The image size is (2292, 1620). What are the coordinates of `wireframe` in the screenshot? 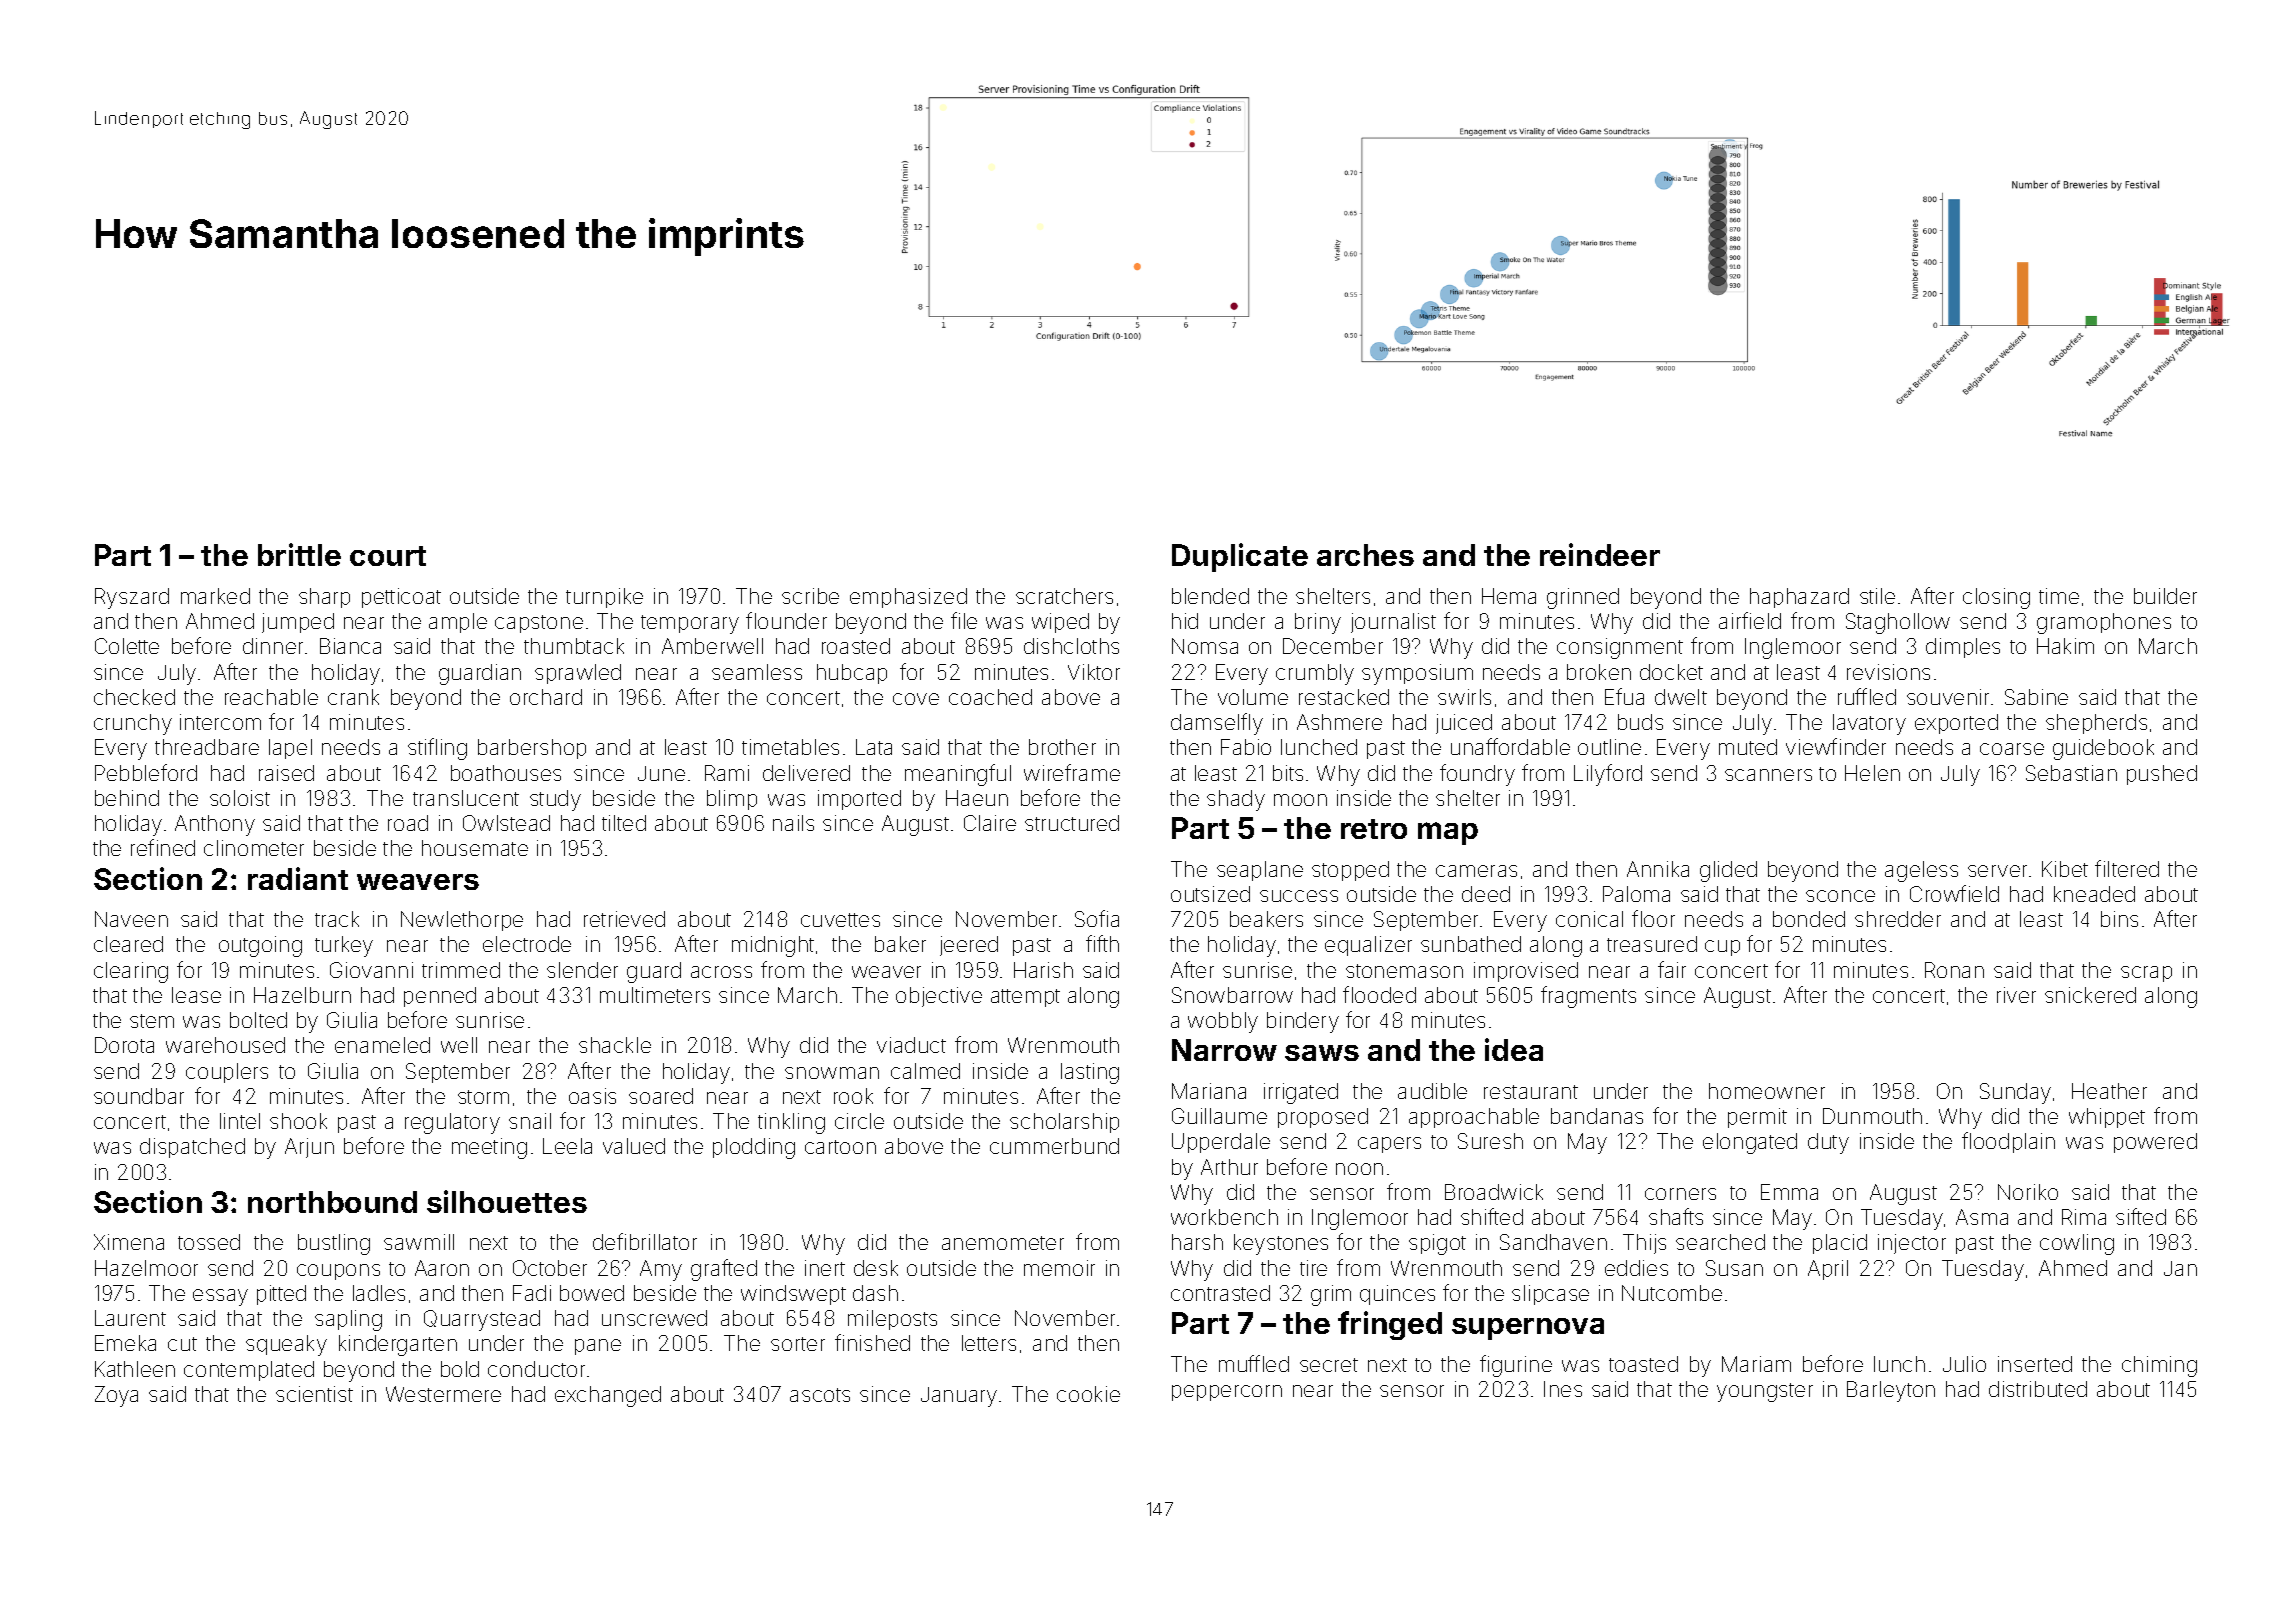 It's located at (1072, 772).
